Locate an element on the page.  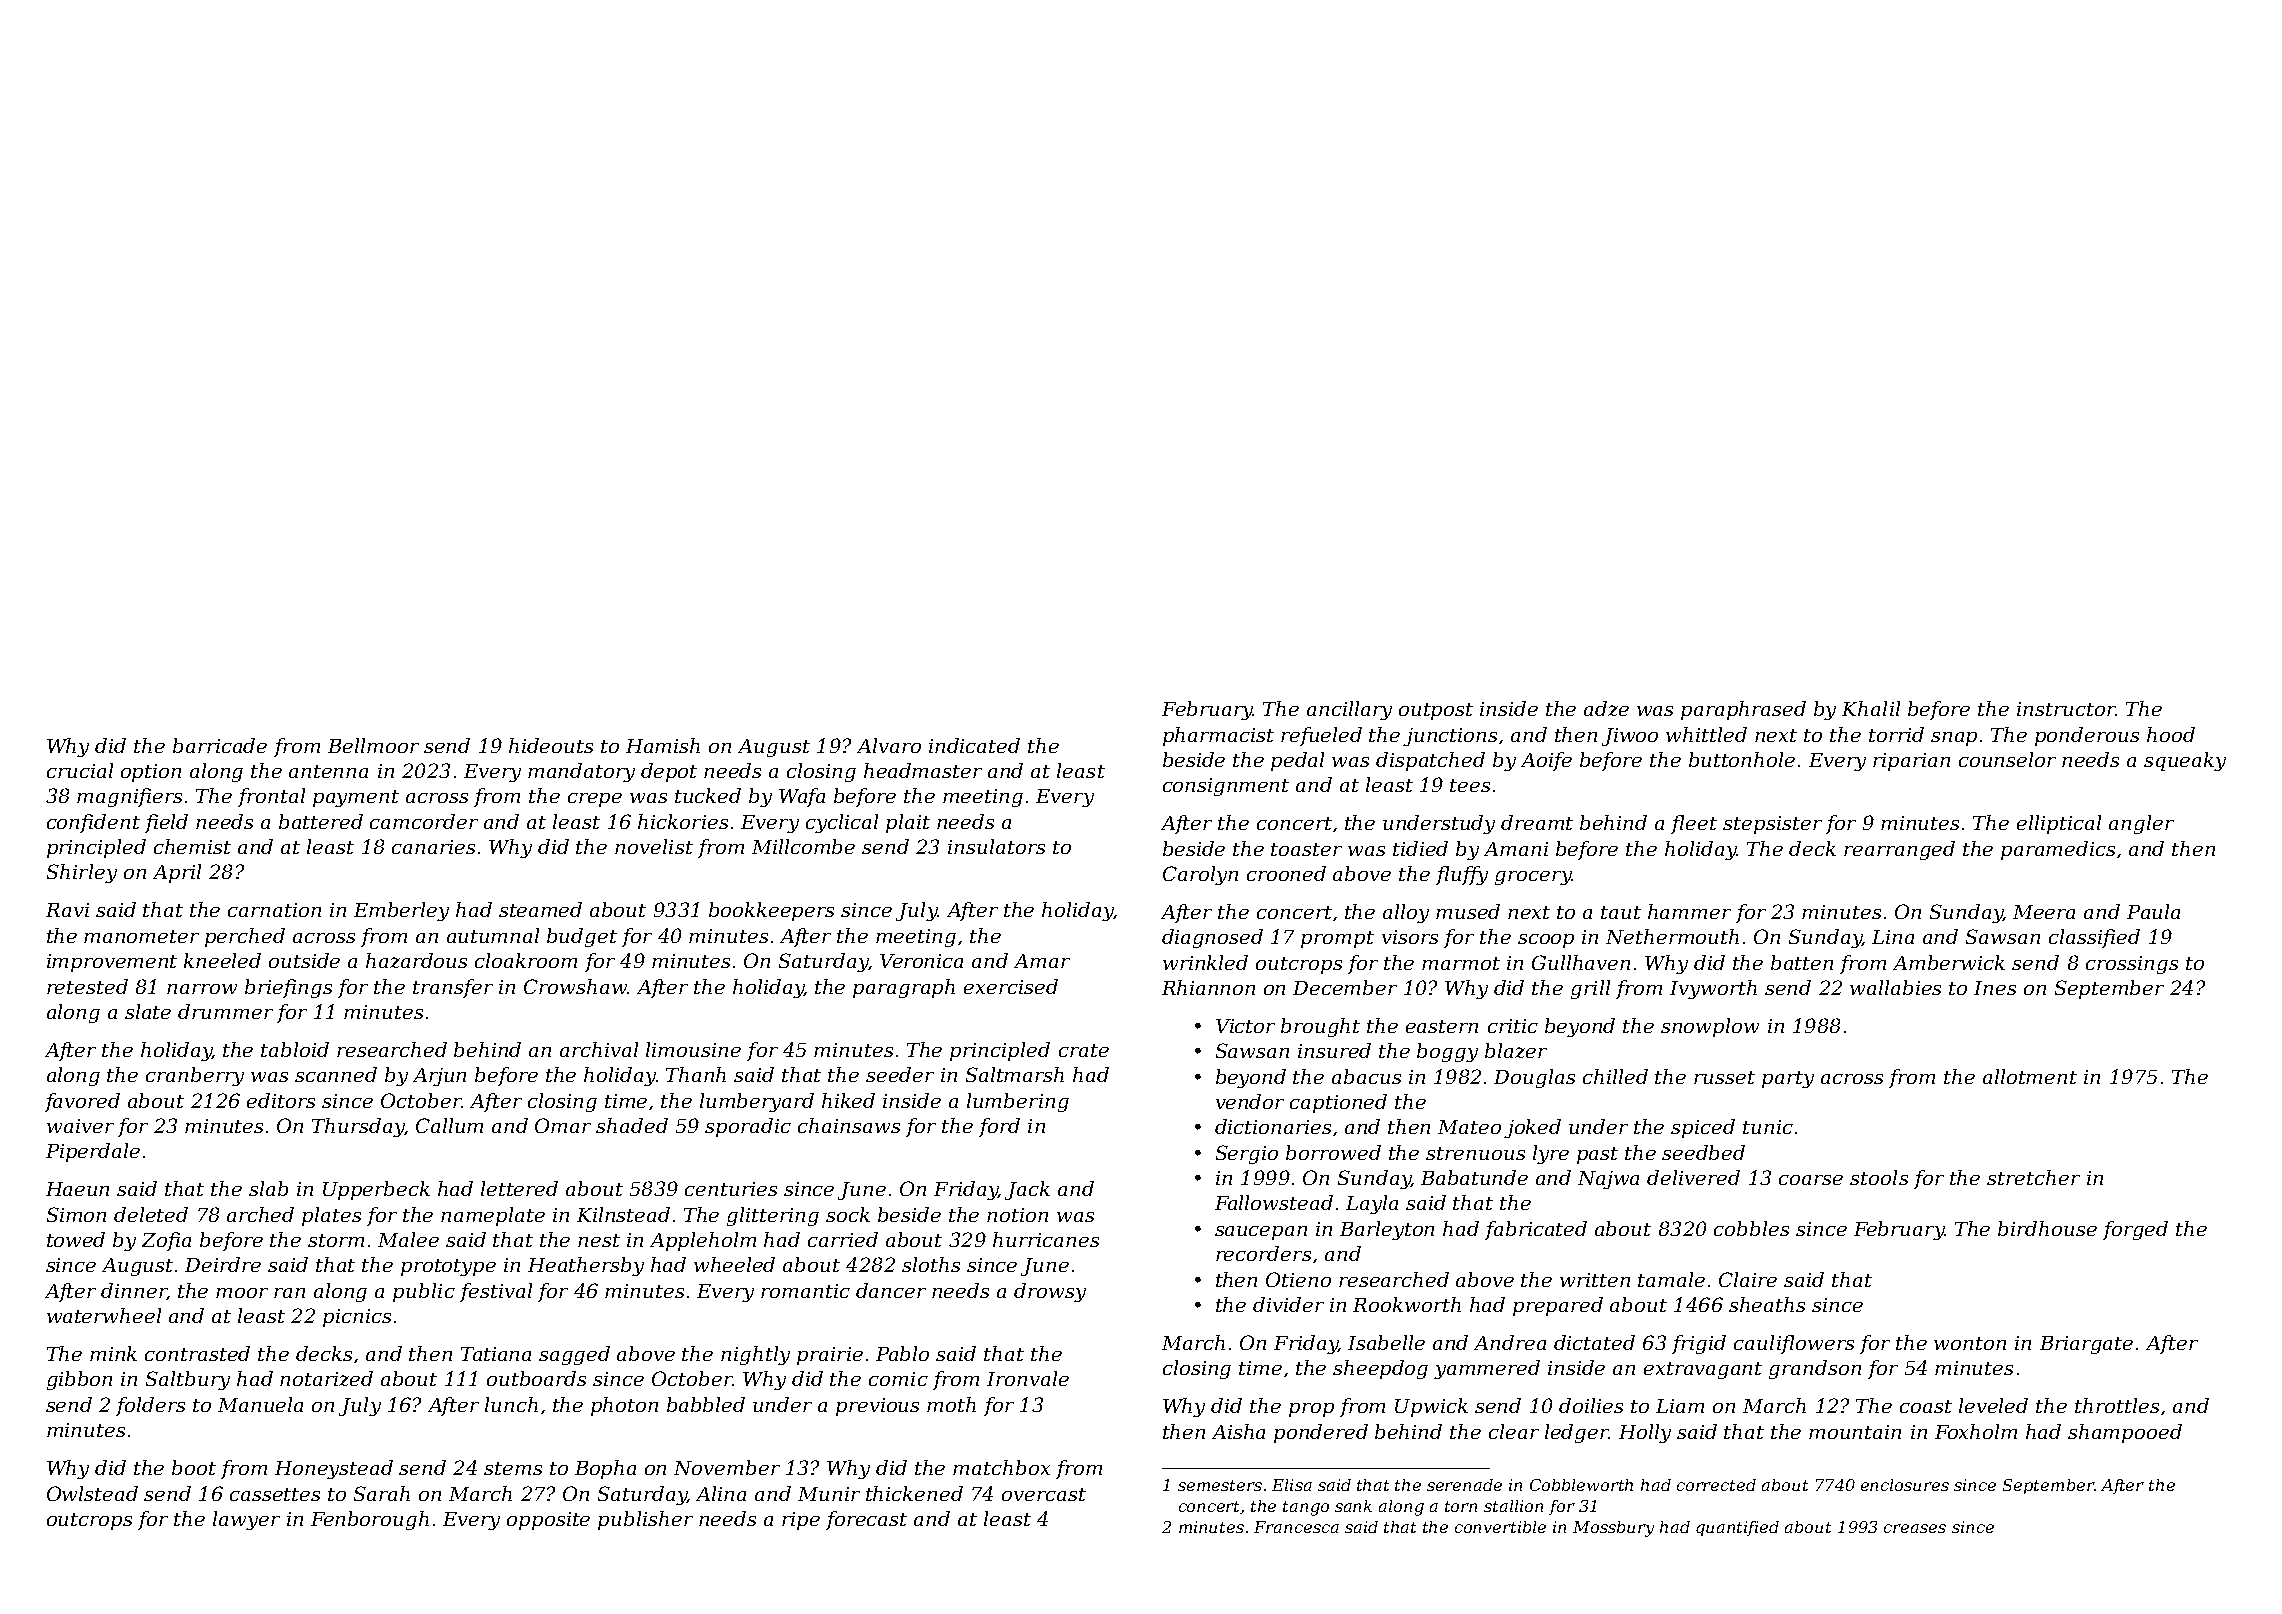
fleet is located at coordinates (1694, 824).
